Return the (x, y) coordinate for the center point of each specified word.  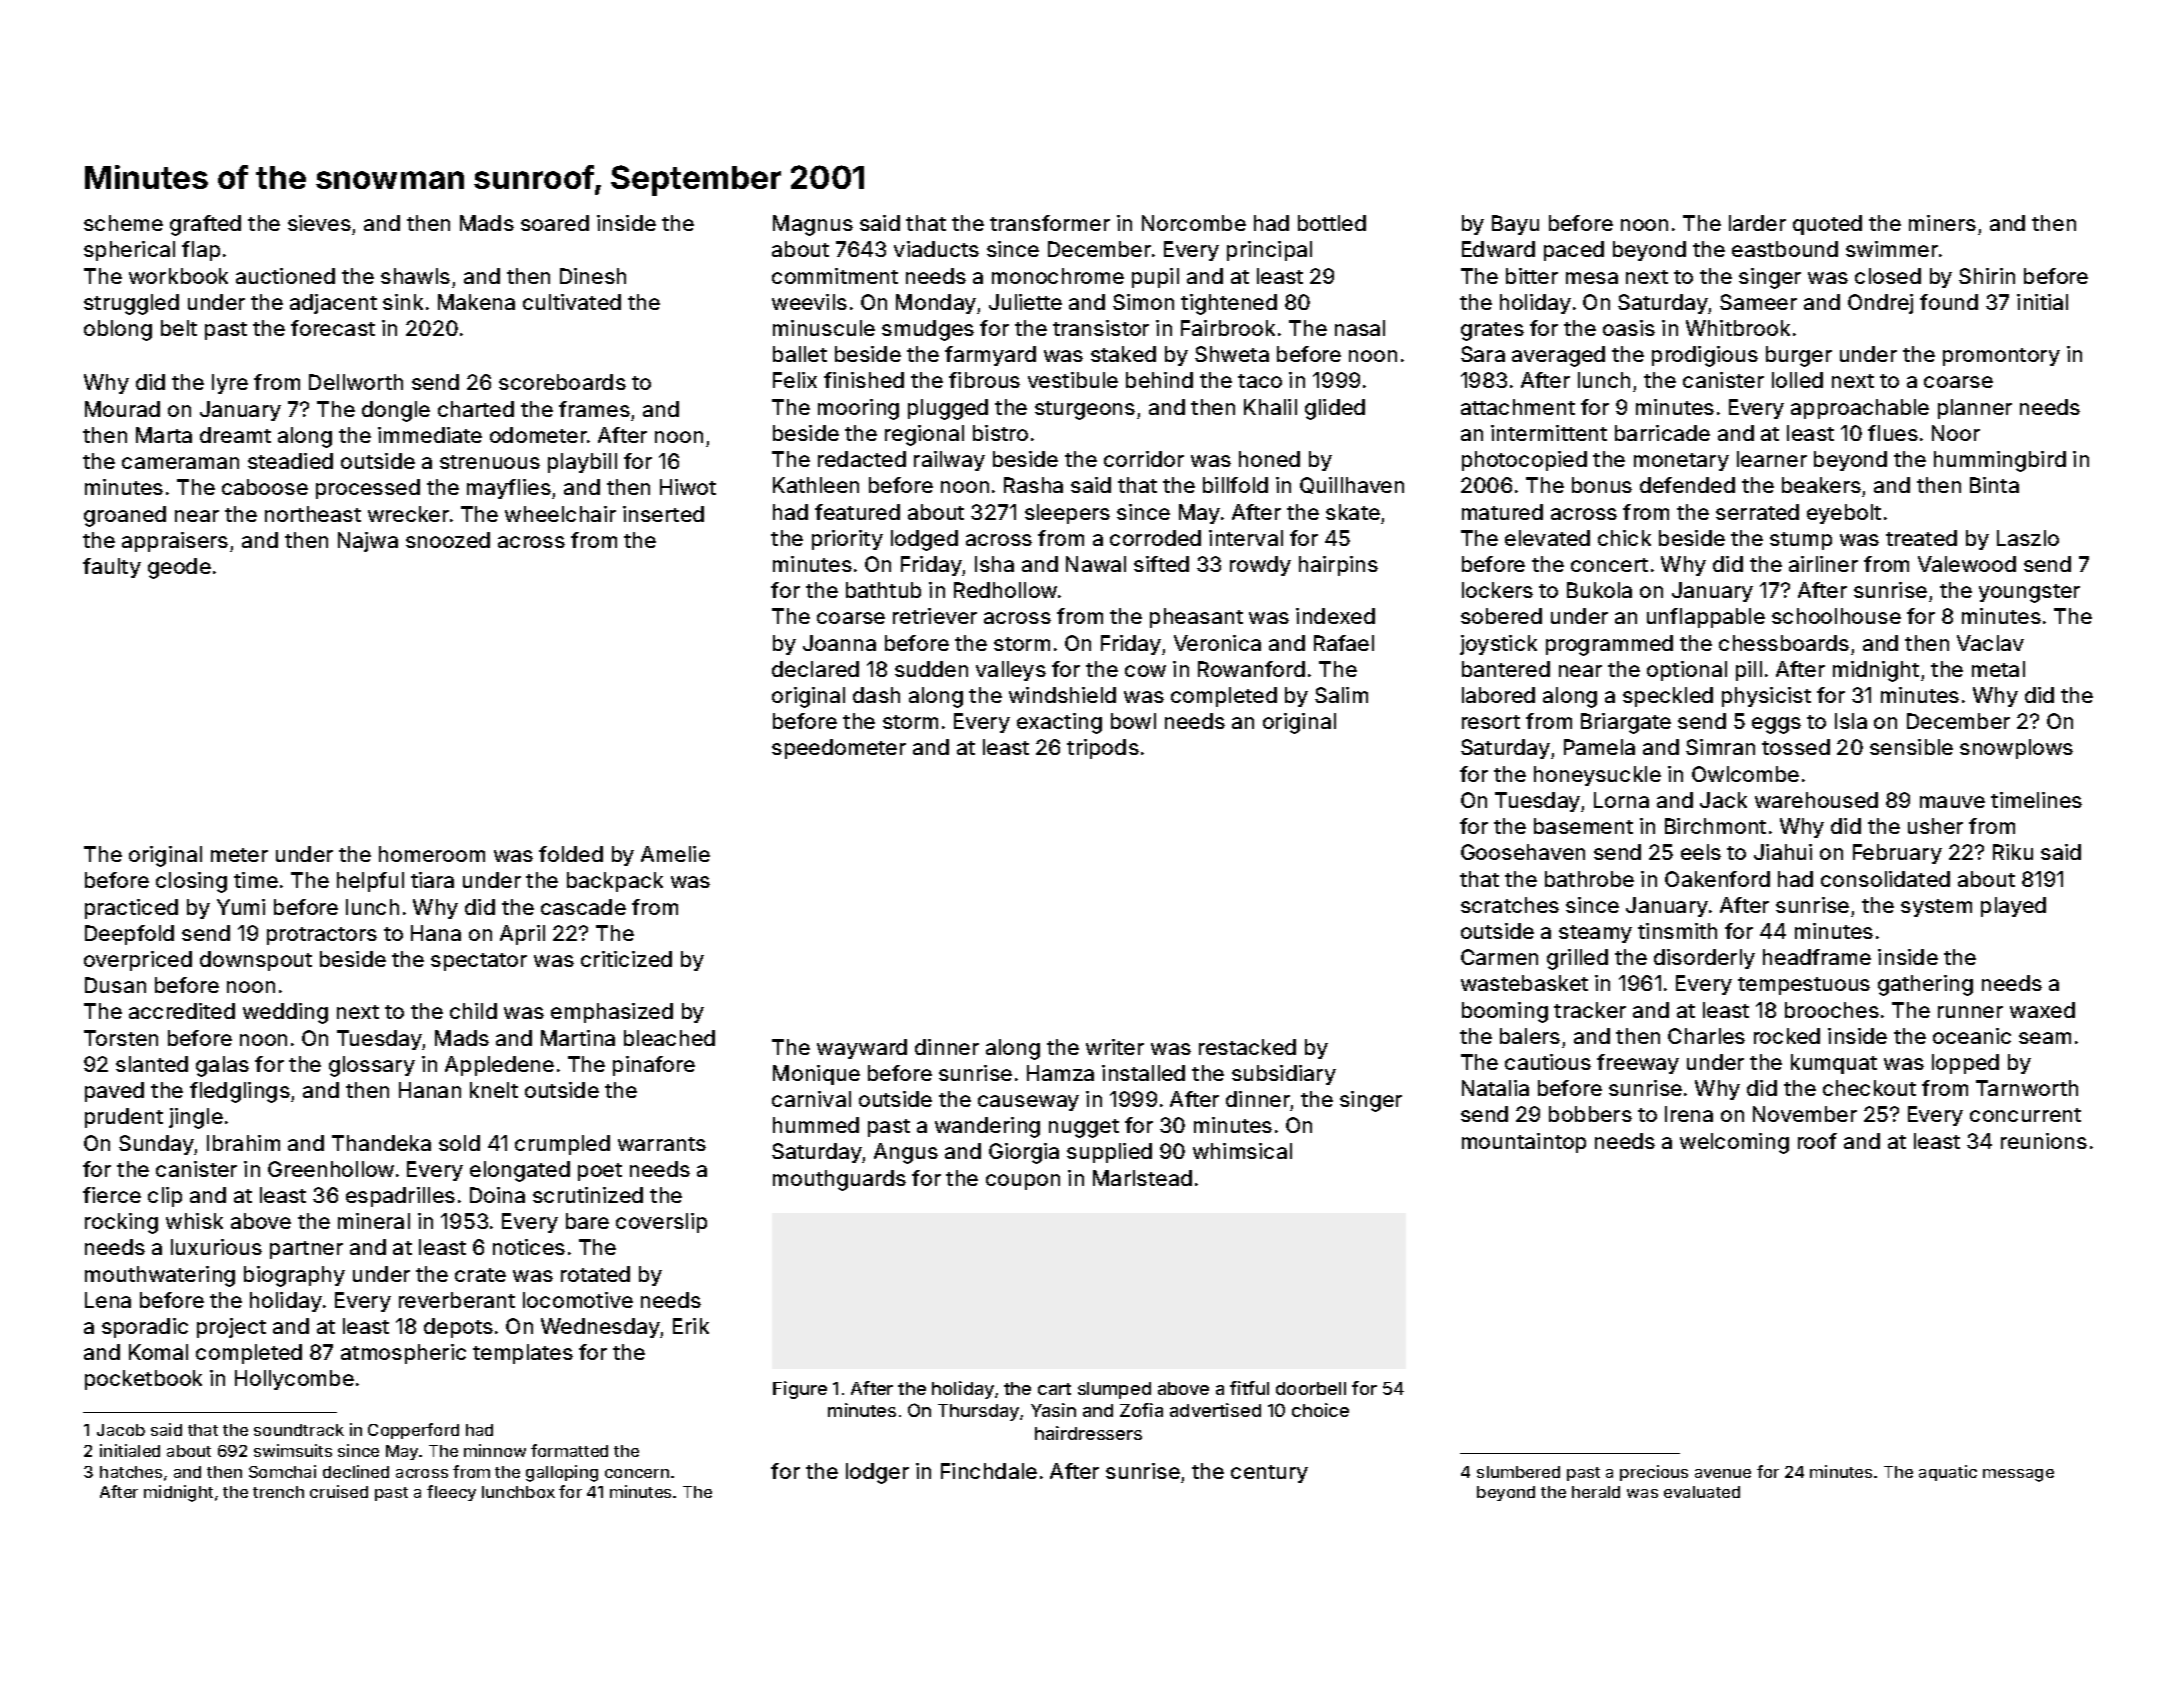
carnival (811, 1099)
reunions (2044, 1141)
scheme (123, 223)
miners (1942, 223)
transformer (1050, 223)
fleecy (451, 1493)
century (1269, 1474)
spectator (479, 962)
